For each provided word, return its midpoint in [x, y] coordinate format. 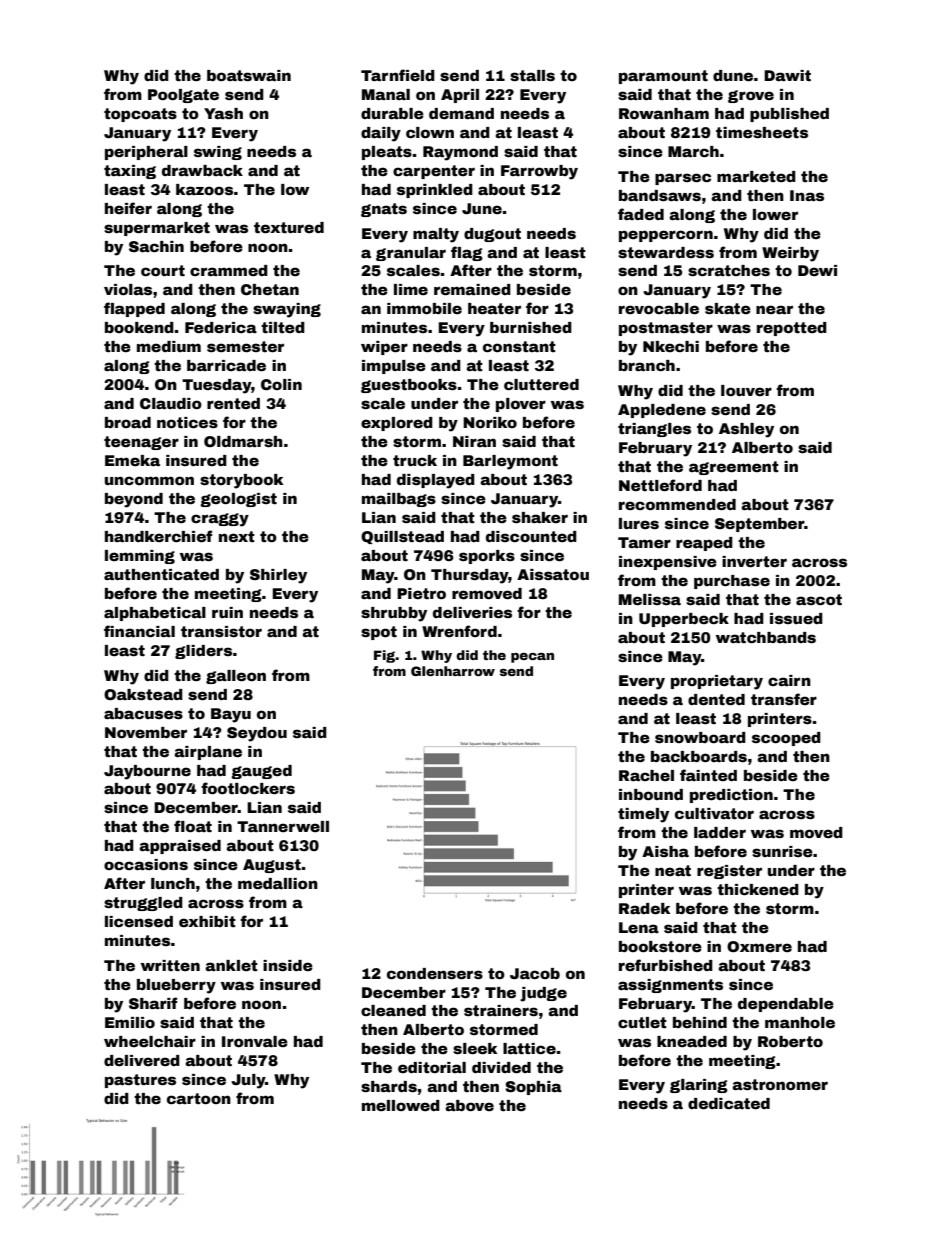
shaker [540, 517]
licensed [139, 921]
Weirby [790, 254]
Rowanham [664, 113]
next [237, 536]
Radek [644, 908]
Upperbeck [684, 620]
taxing [130, 172]
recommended [677, 504]
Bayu [231, 715]
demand [461, 113]
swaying [287, 310]
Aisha [665, 851]
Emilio [130, 1022]
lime [411, 289]
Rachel [646, 775]
